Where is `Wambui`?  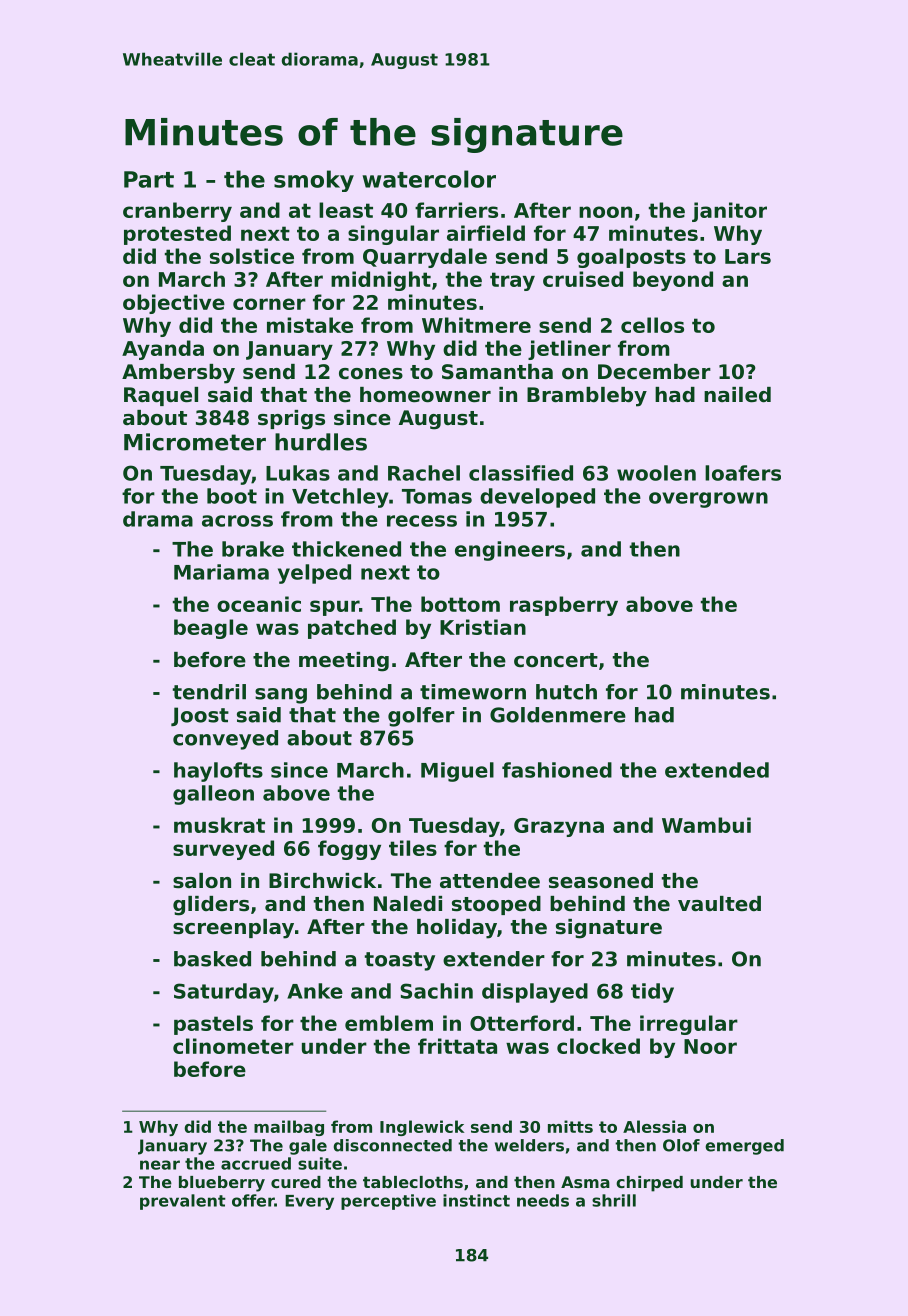 Wambui is located at coordinates (706, 825).
